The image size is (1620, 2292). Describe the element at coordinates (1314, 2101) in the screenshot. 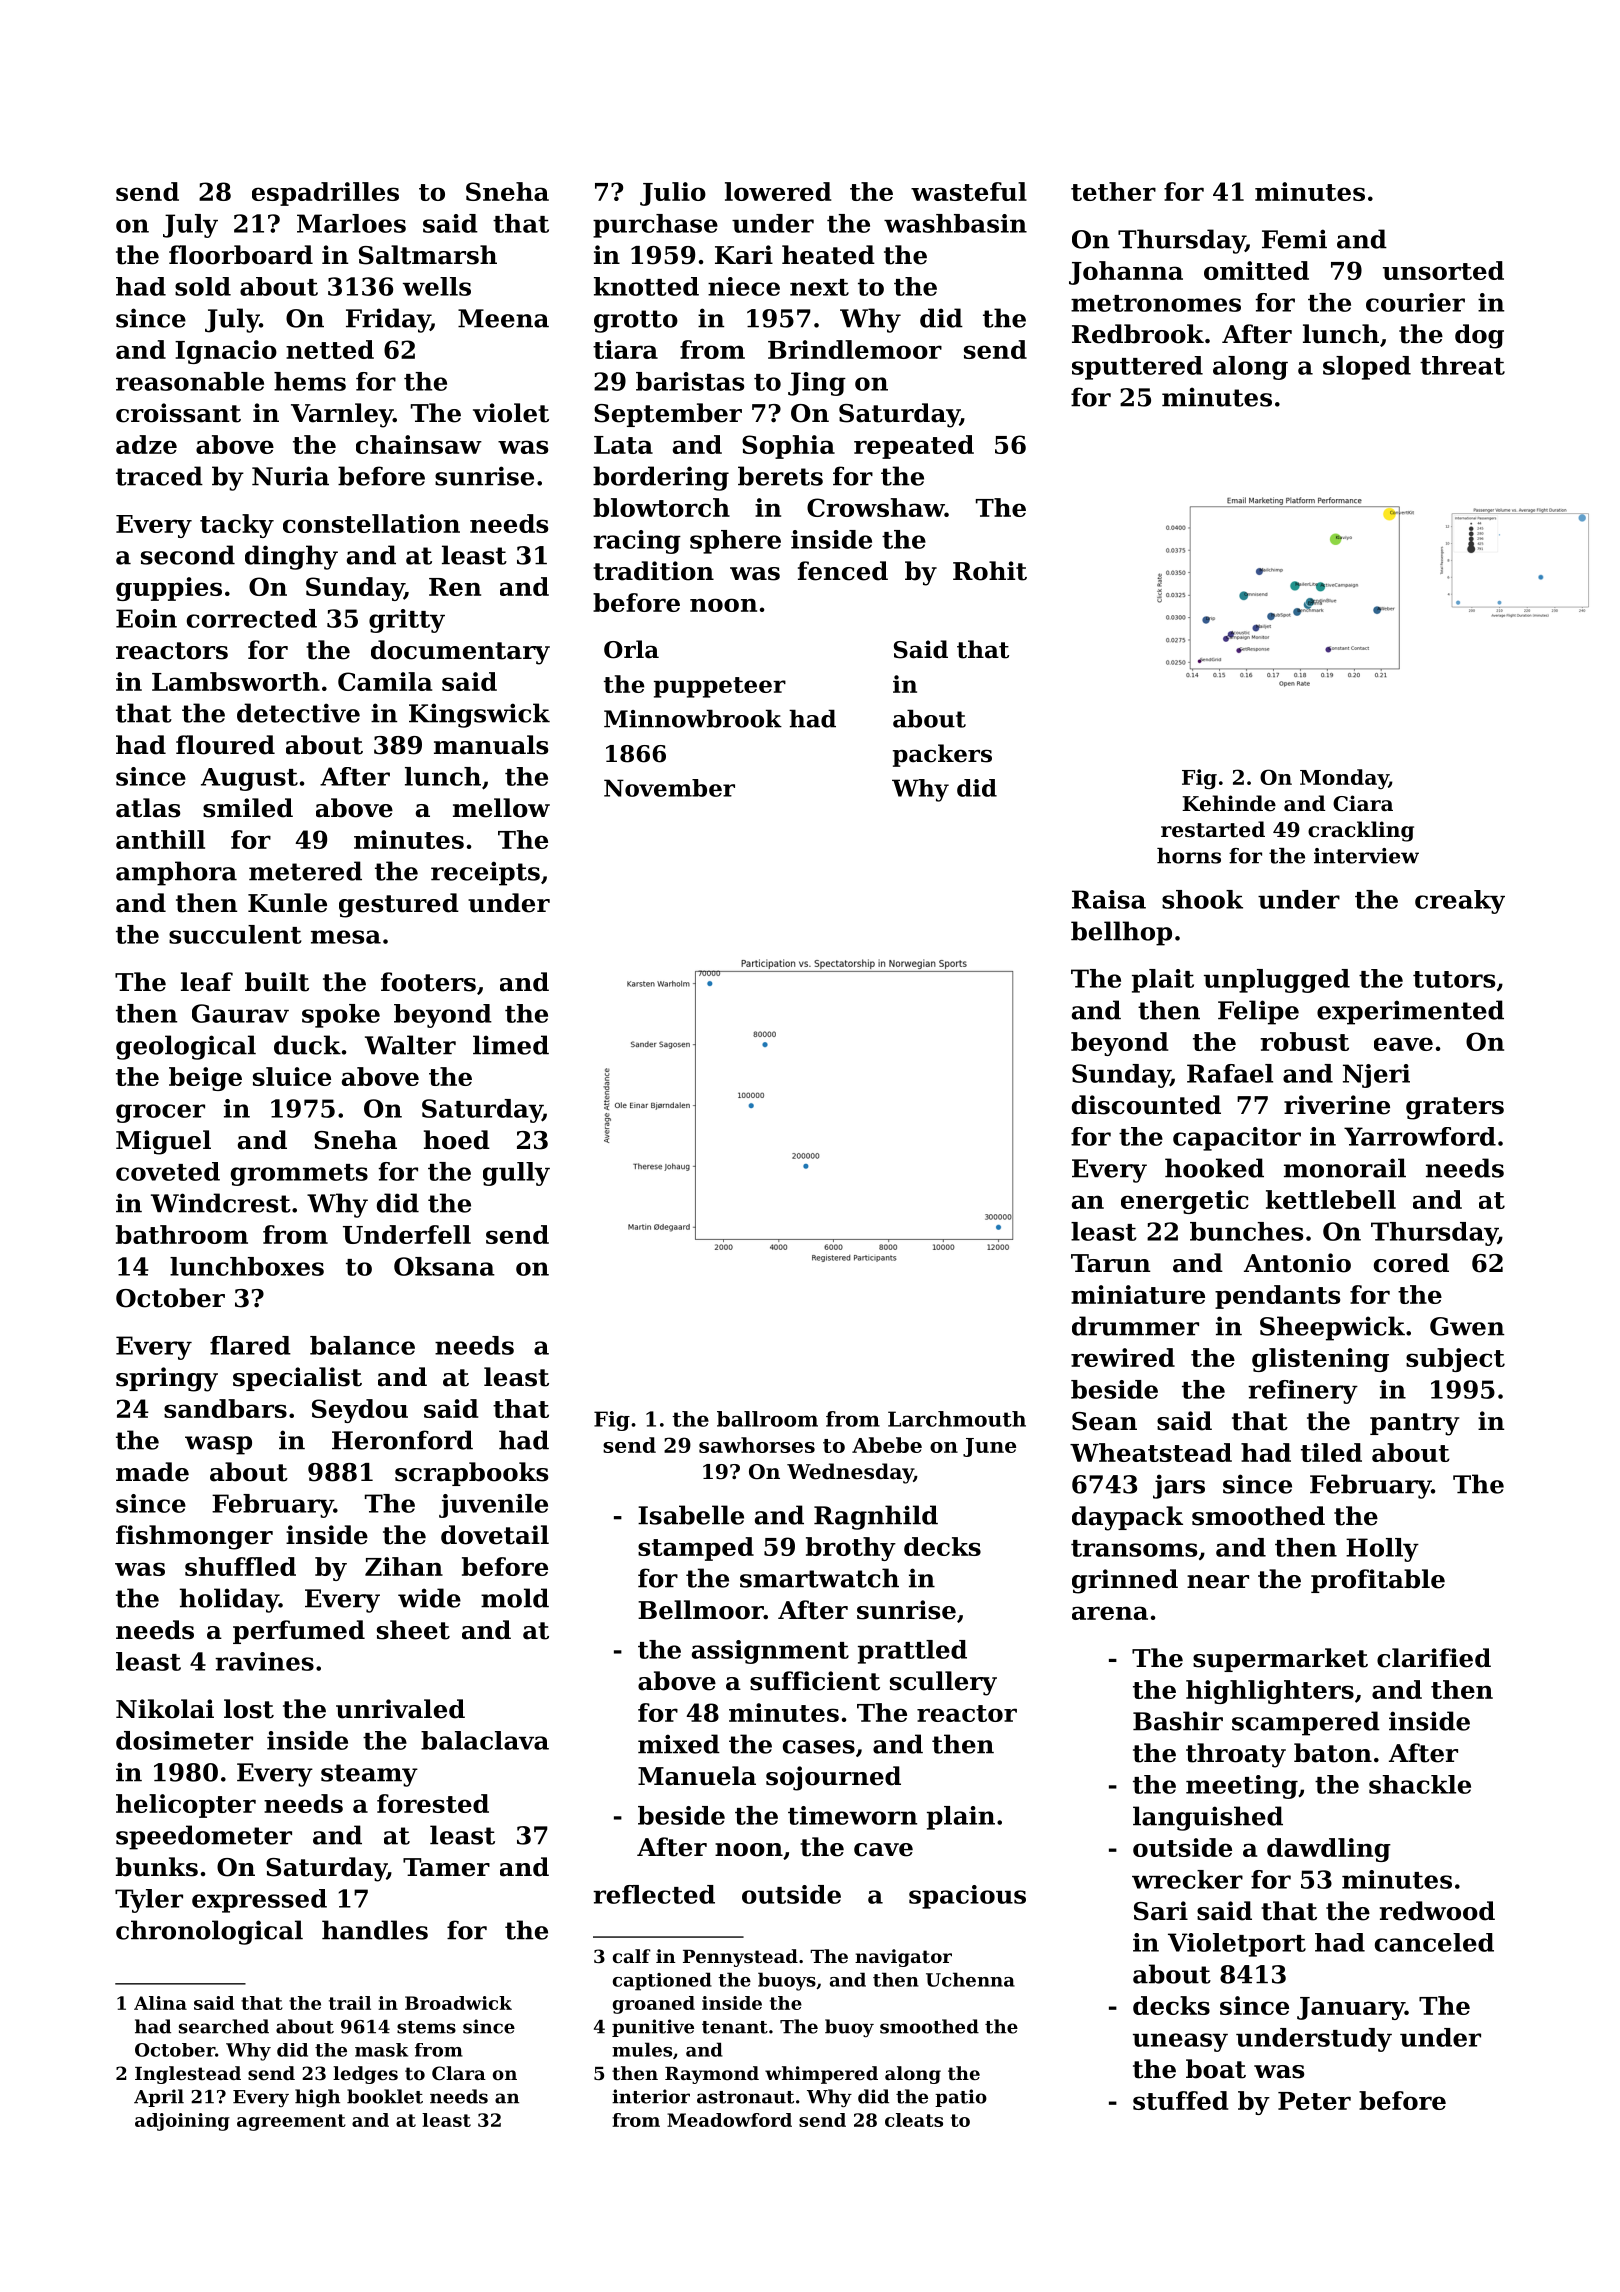

I see `Peter` at that location.
